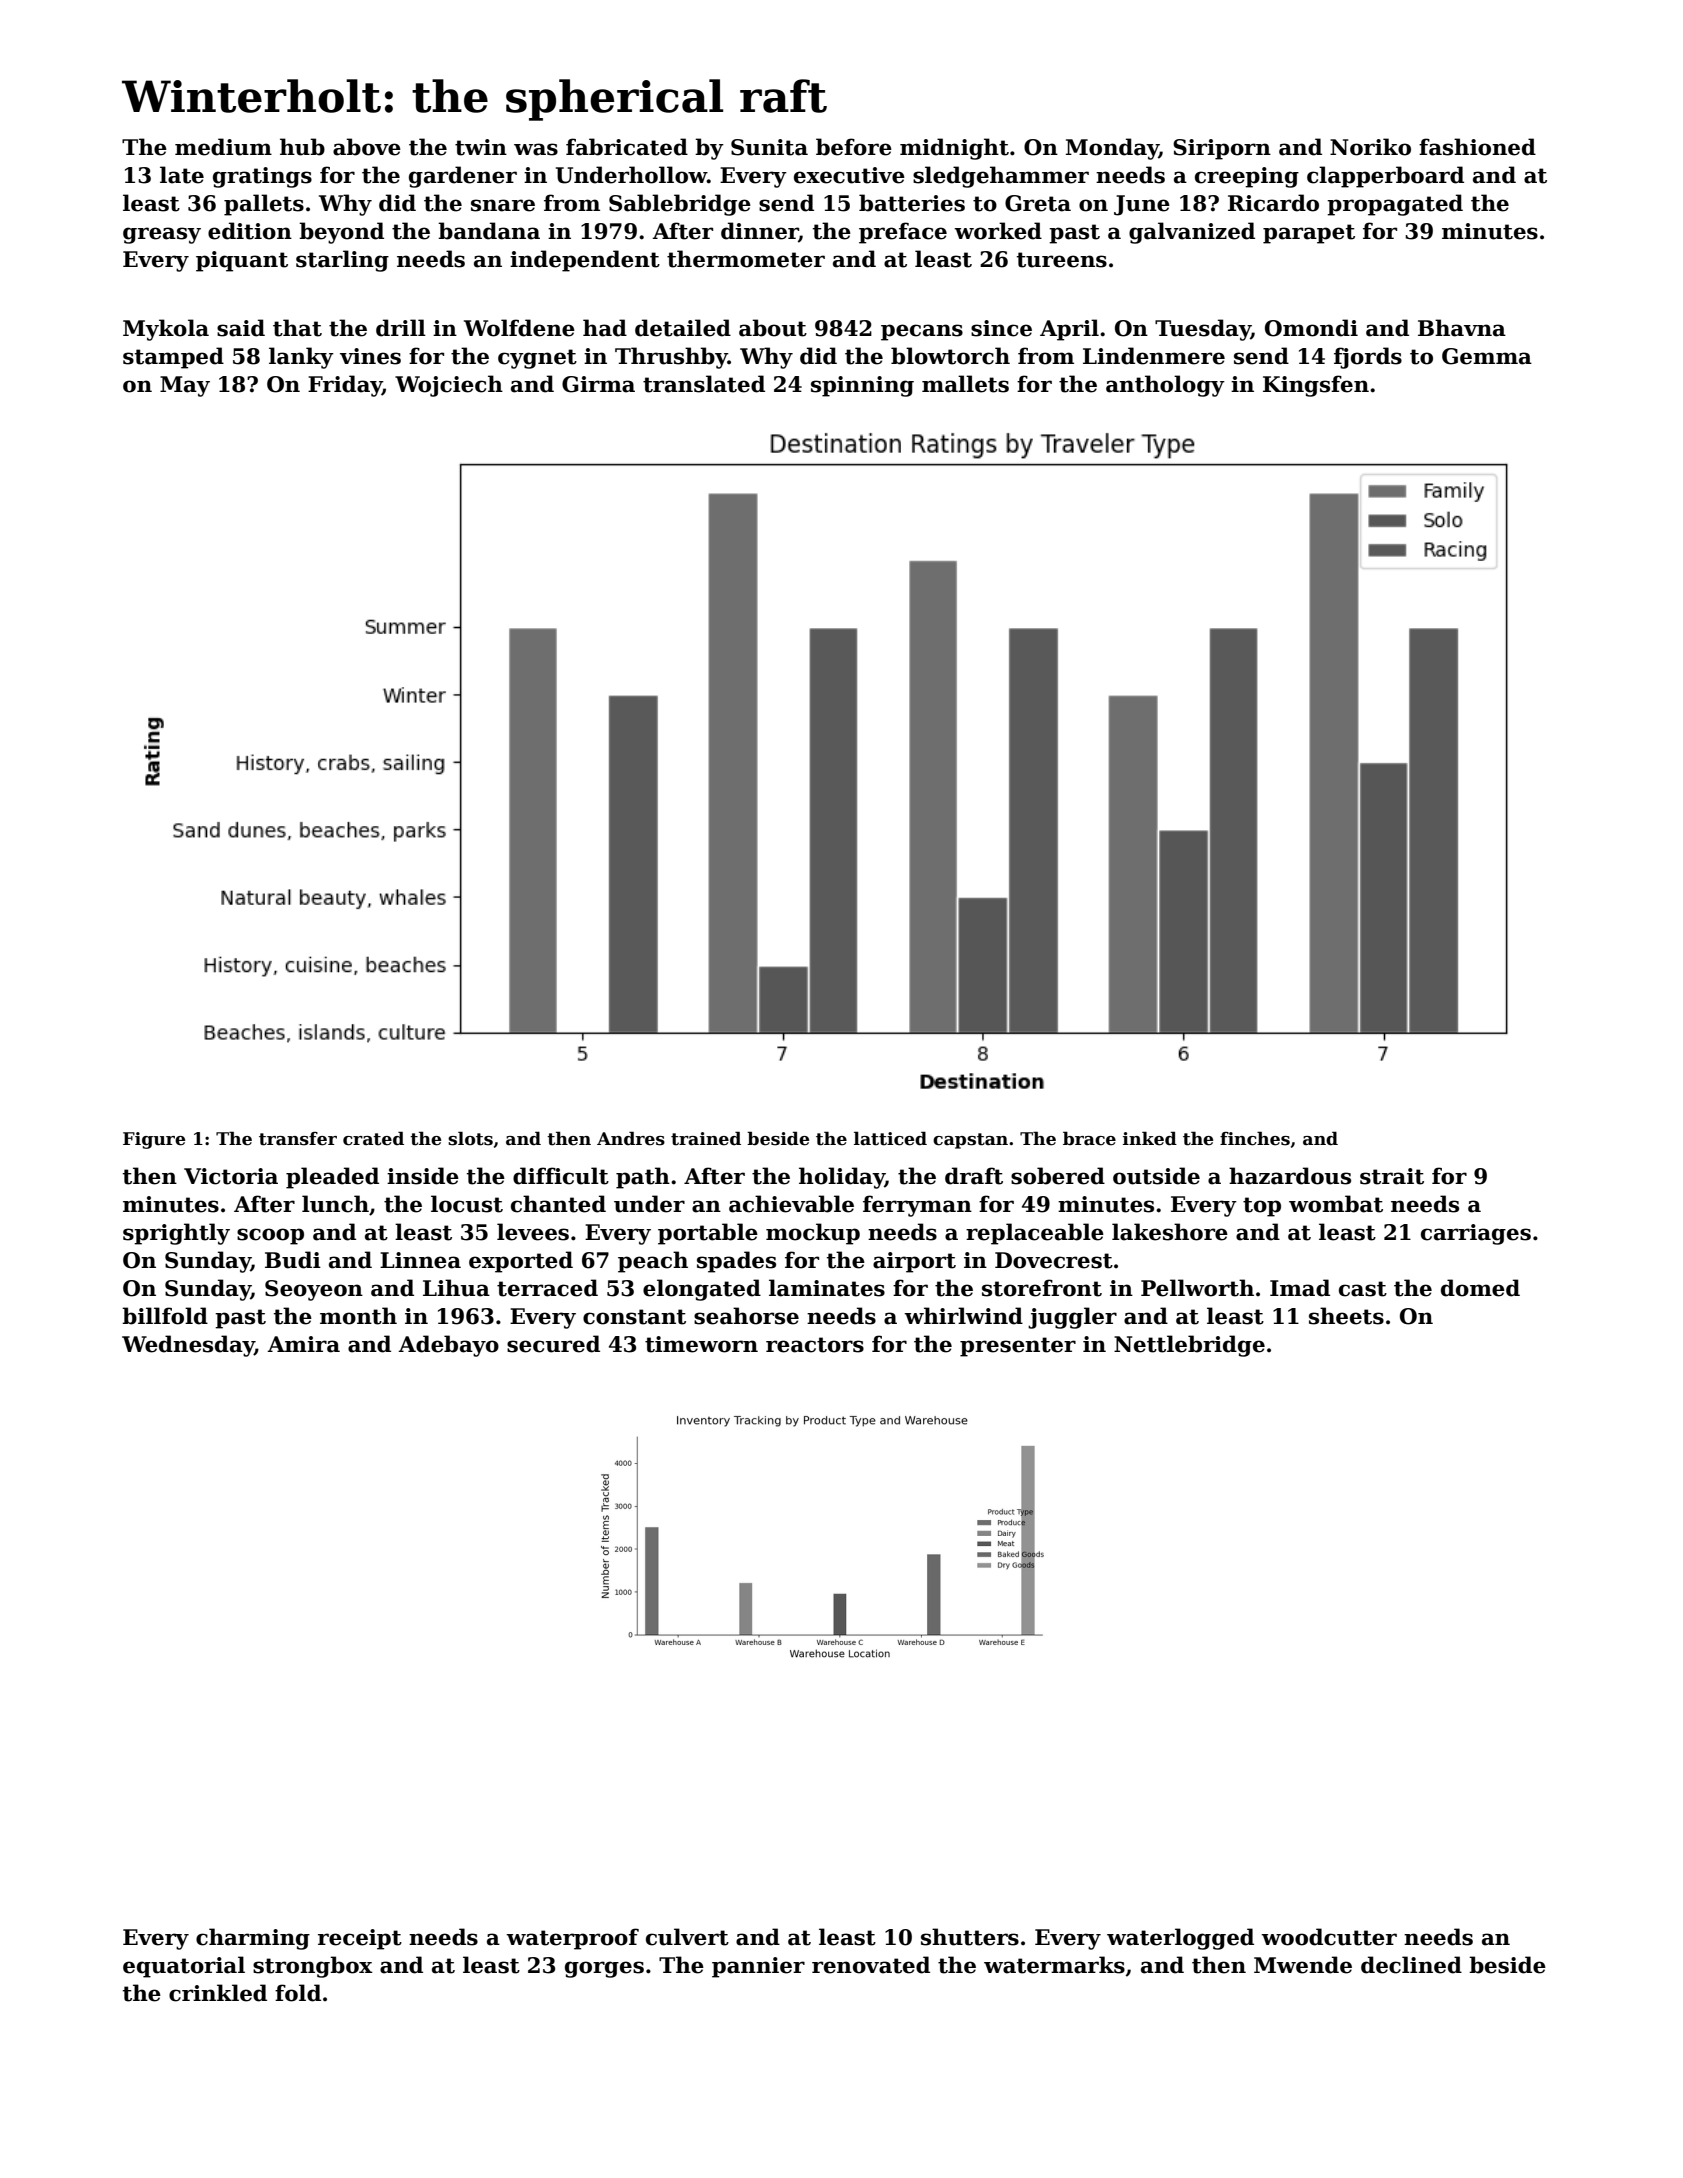 The width and height of the page is (1683, 2178). What do you see at coordinates (815, 1345) in the page?
I see `reactors` at bounding box center [815, 1345].
